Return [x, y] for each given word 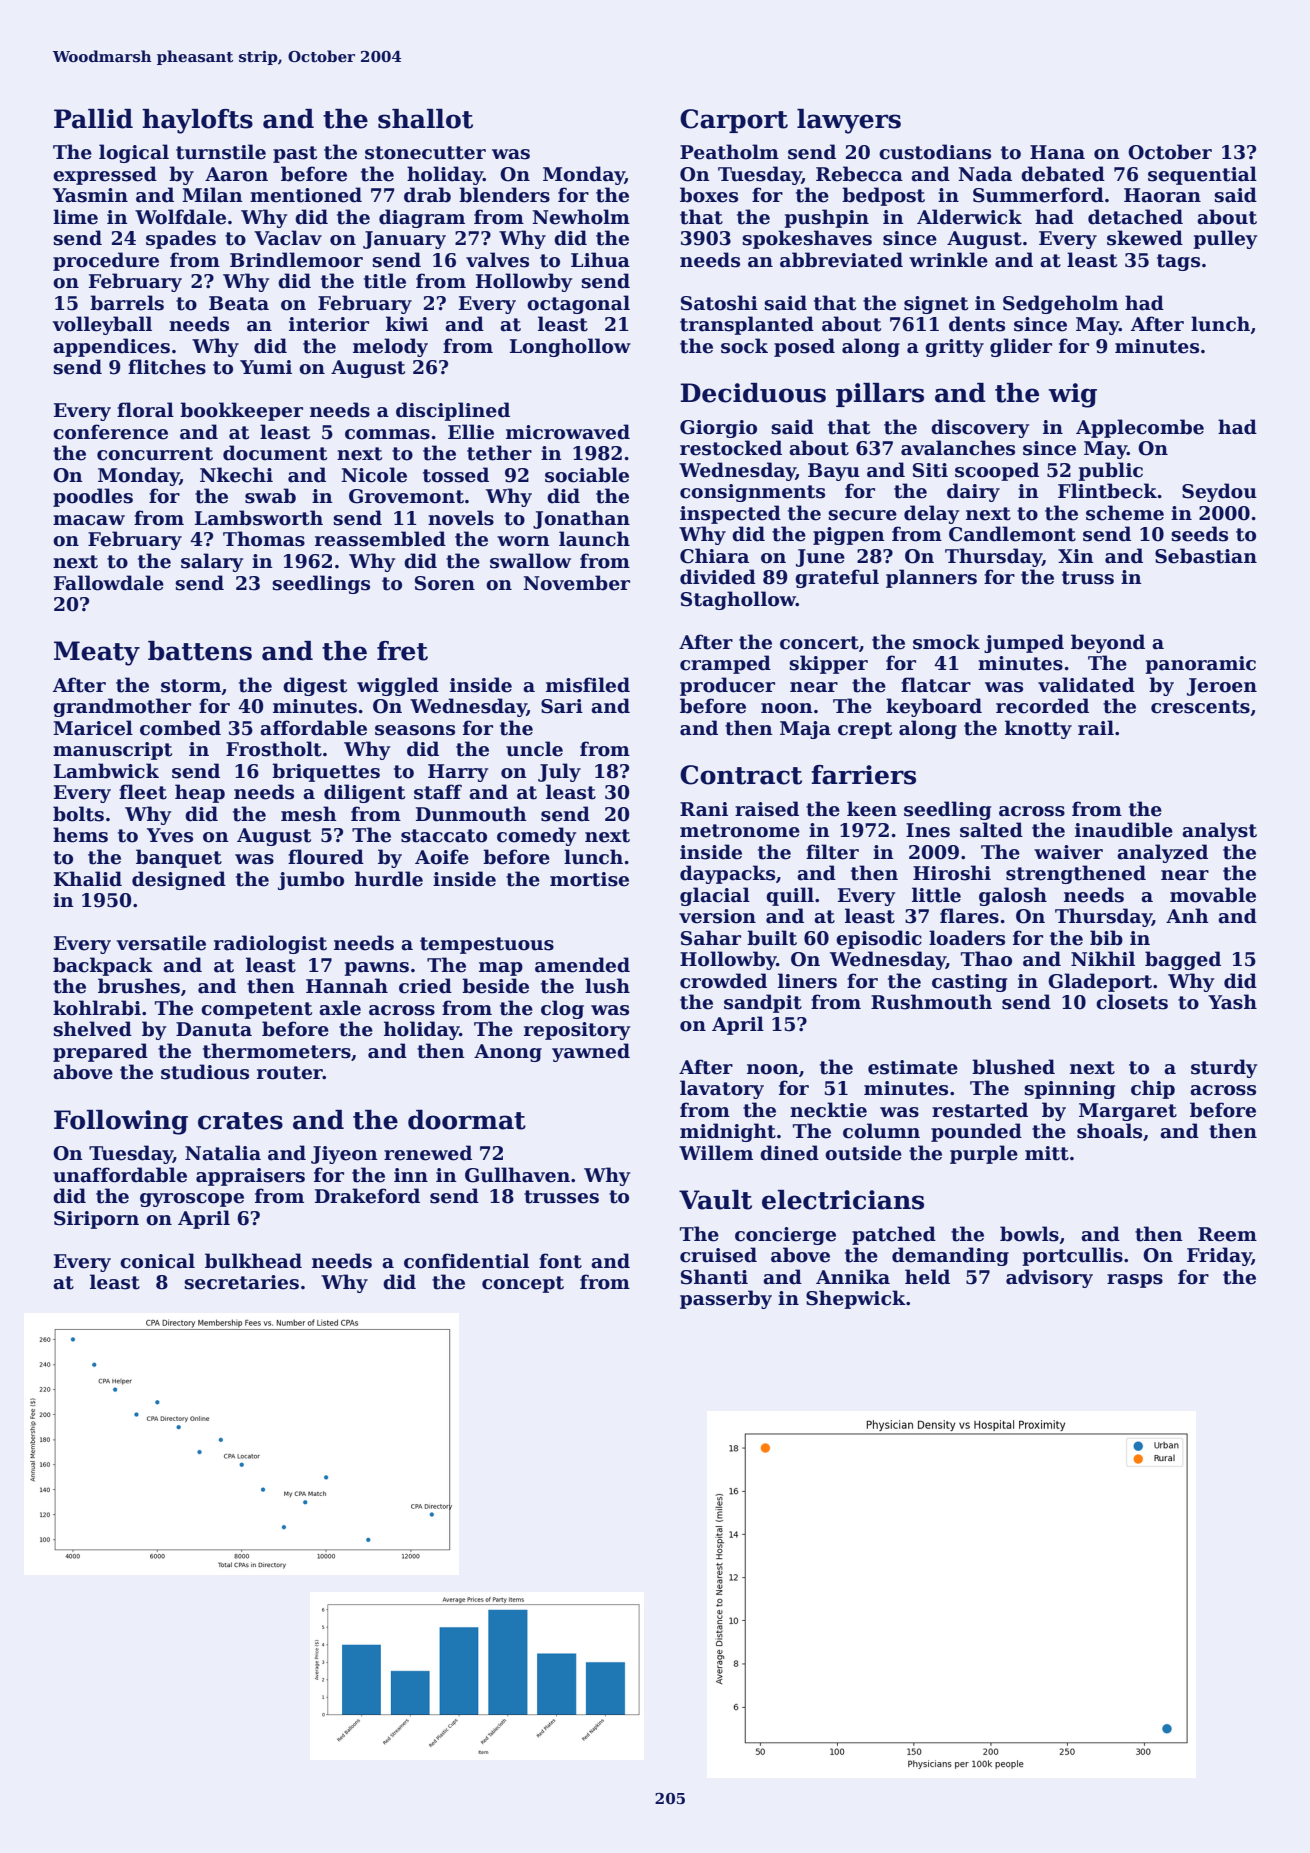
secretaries [241, 1282]
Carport [734, 121]
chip [1153, 1089]
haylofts [197, 121]
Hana [1057, 152]
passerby [726, 1299]
